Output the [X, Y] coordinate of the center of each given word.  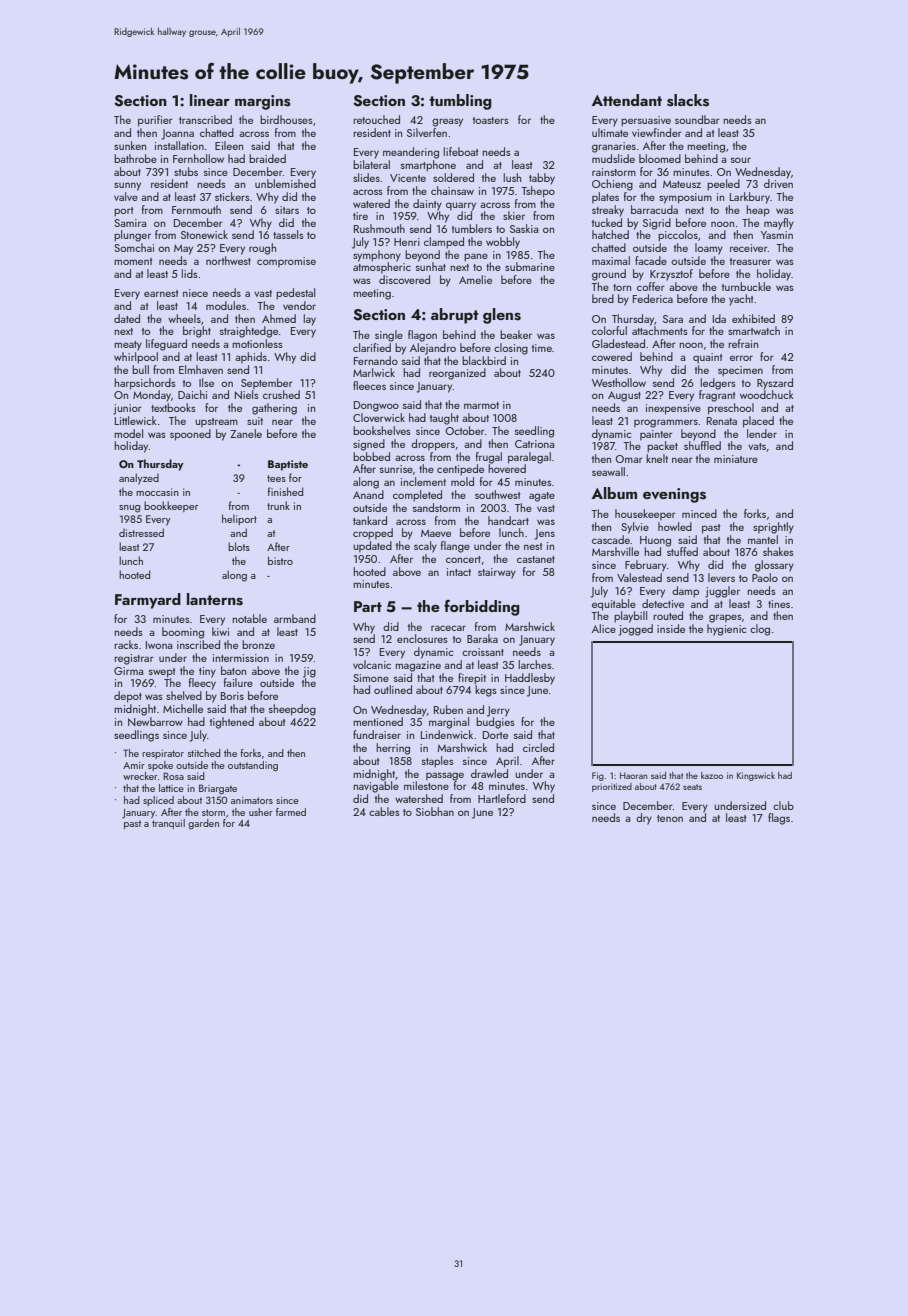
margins [263, 102]
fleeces [369, 385]
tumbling [460, 102]
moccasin [157, 492]
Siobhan [435, 811]
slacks [688, 100]
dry [644, 819]
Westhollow [619, 382]
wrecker [140, 776]
